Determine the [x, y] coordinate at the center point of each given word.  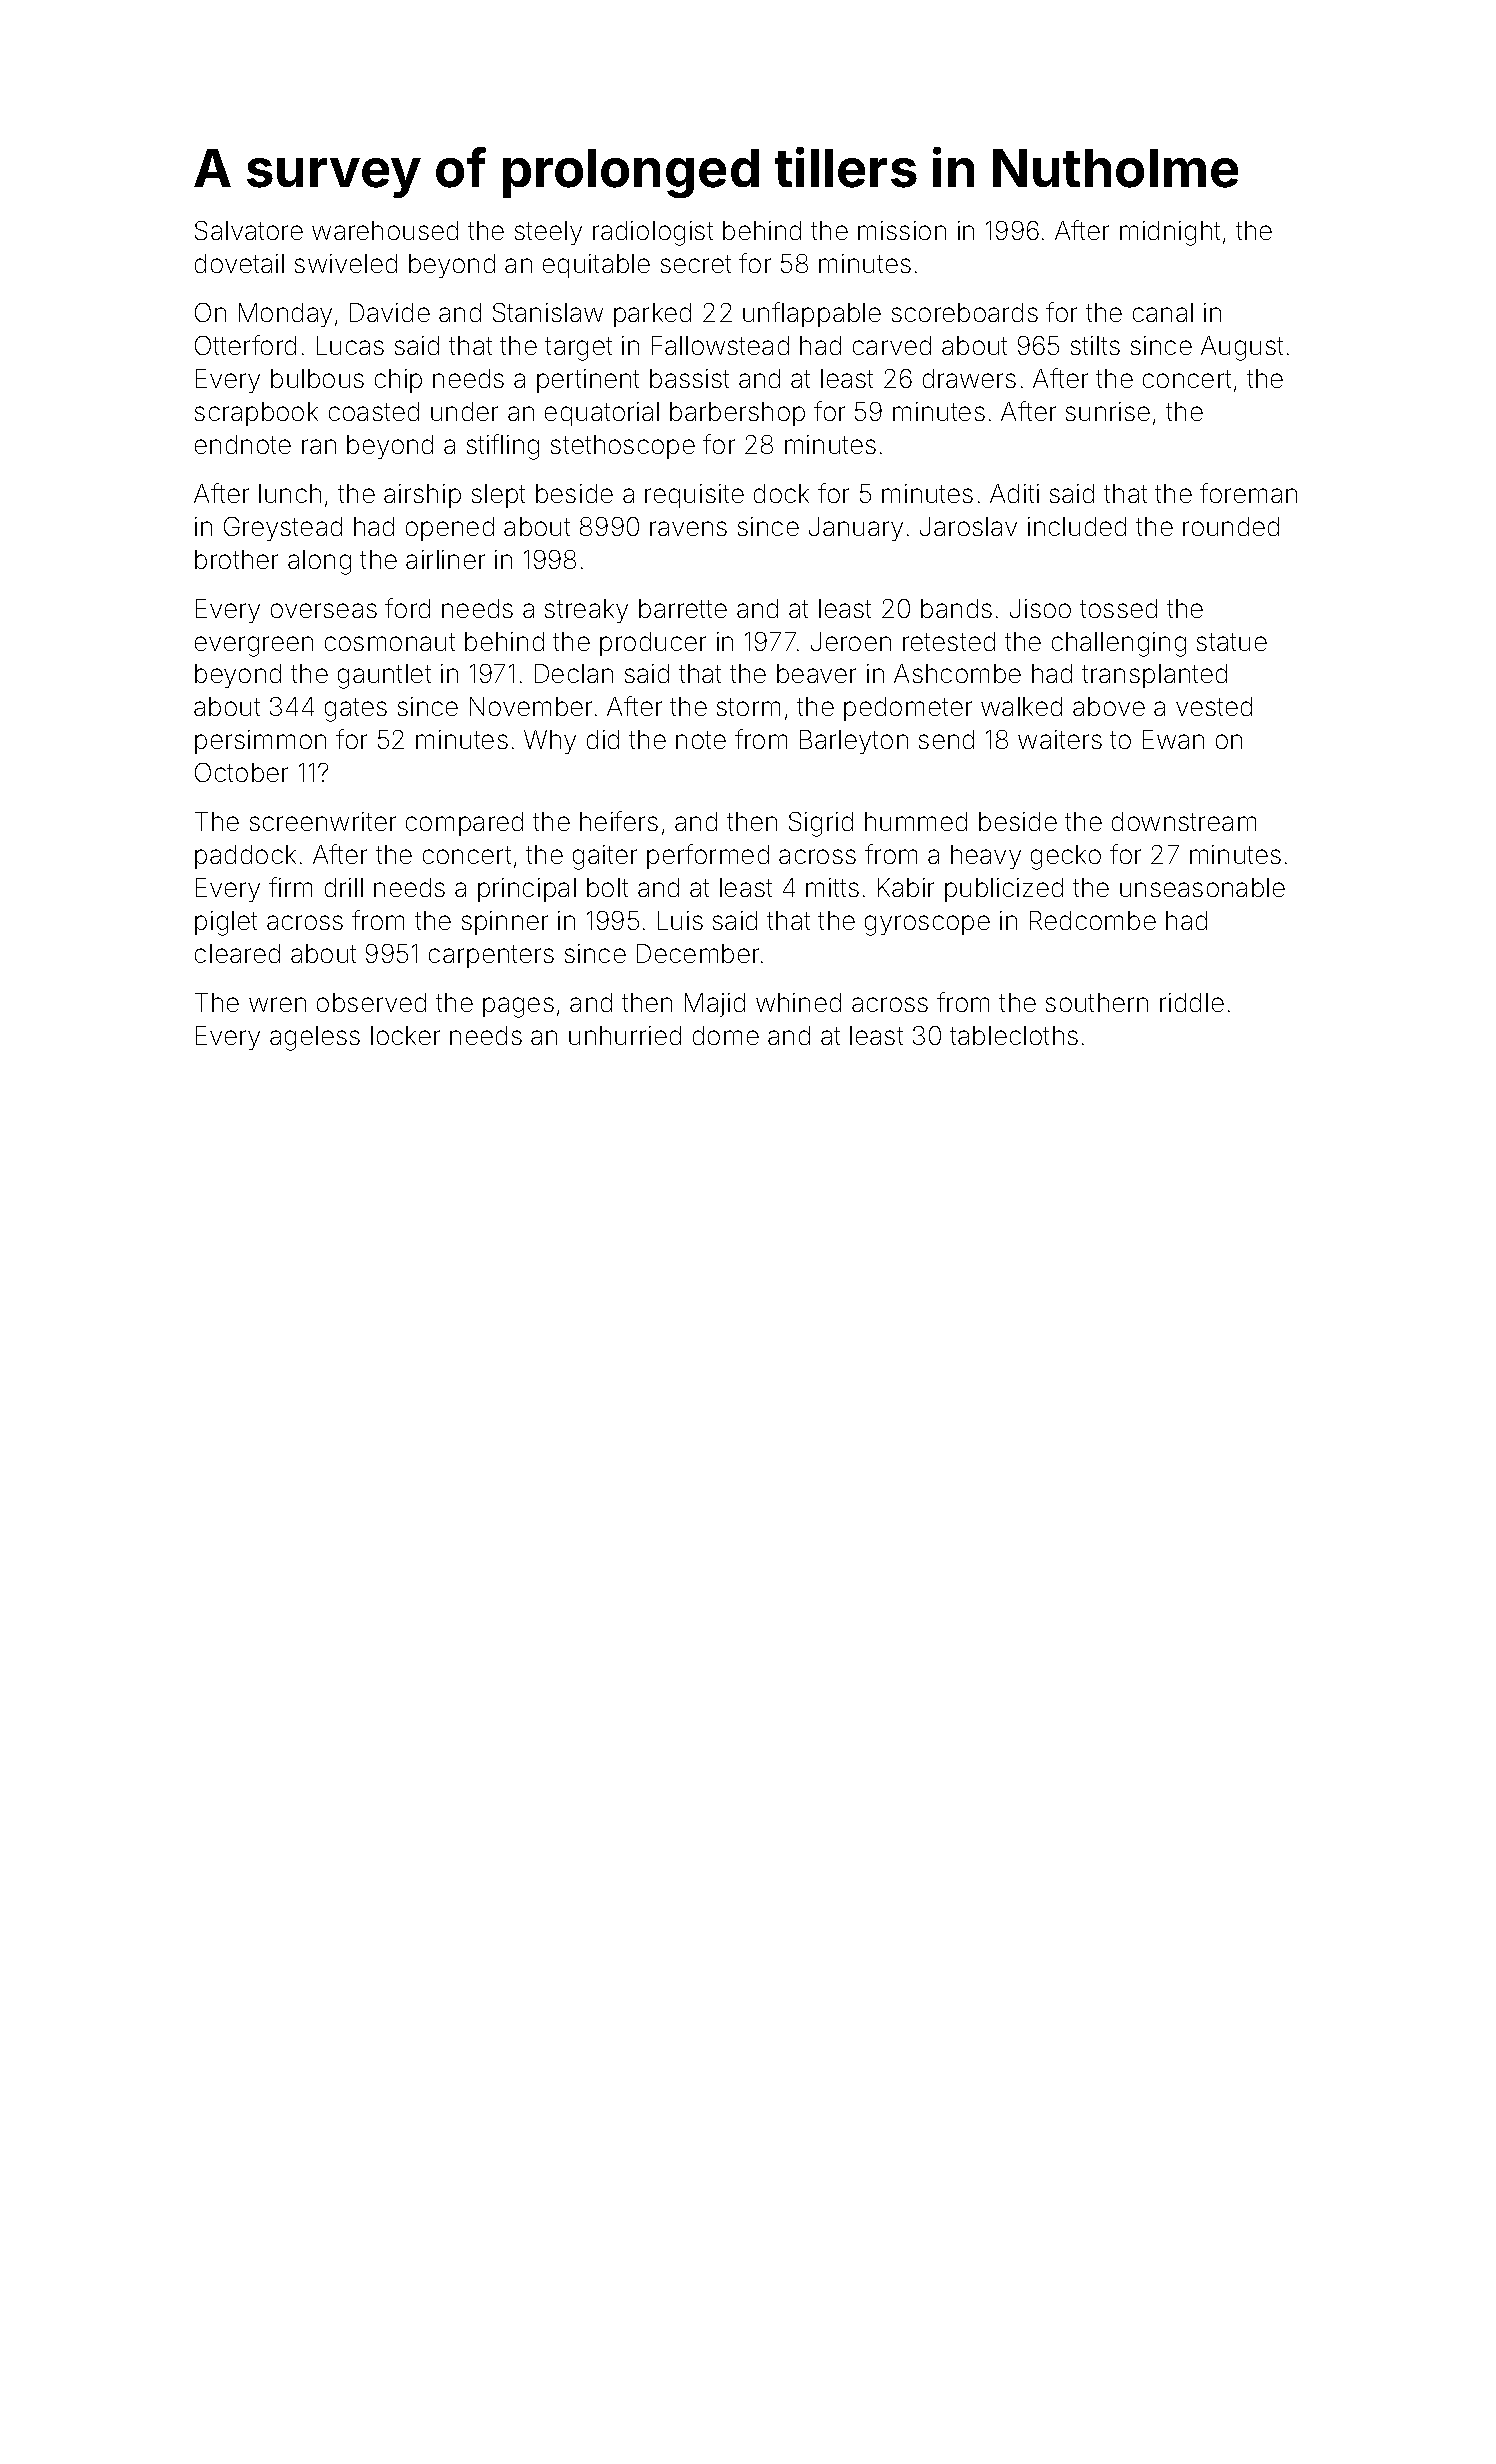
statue [1232, 642]
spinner [505, 923]
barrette [683, 608]
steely [548, 233]
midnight [1170, 233]
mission [902, 230]
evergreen [254, 646]
